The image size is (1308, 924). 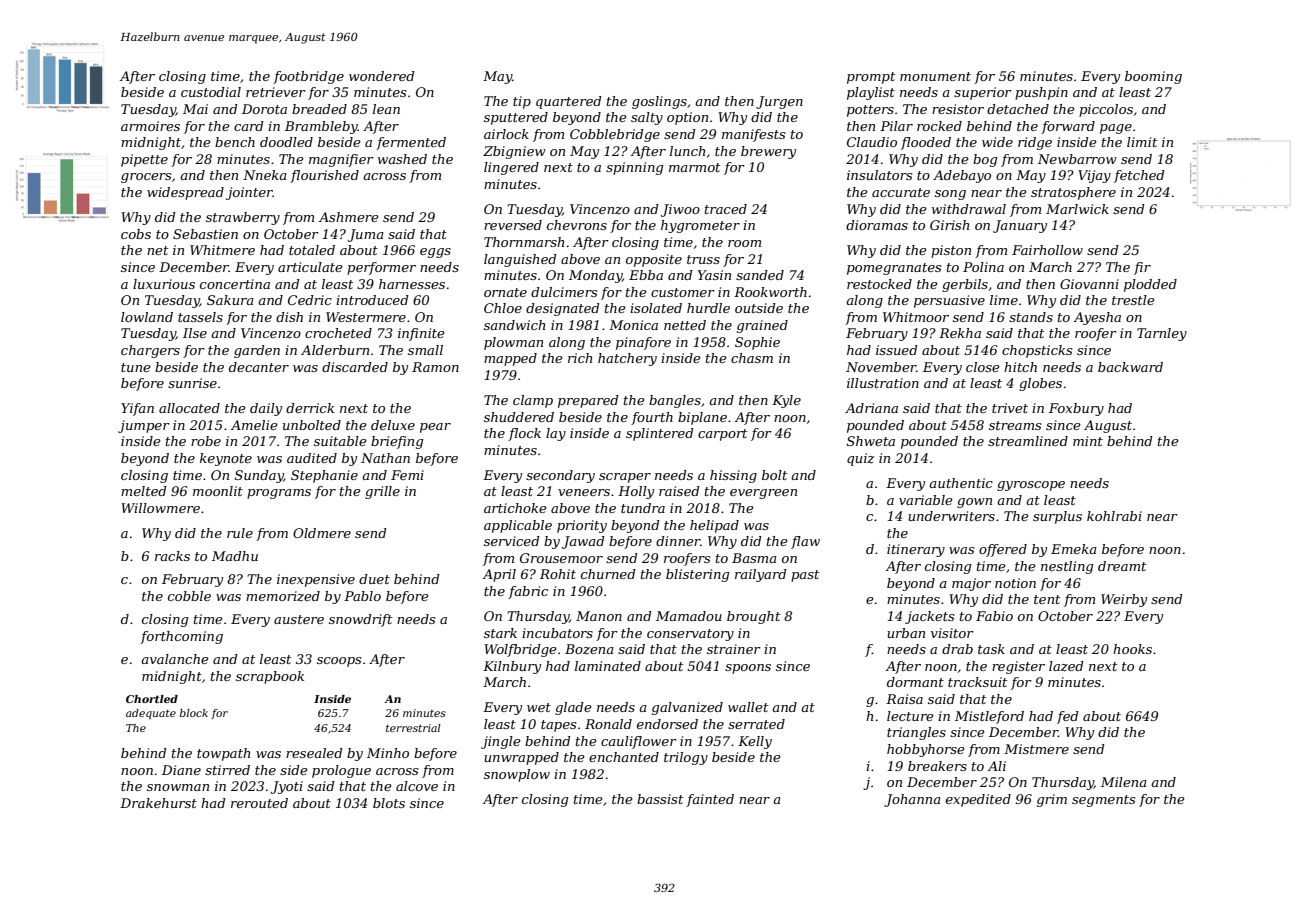 What do you see at coordinates (265, 175) in the page?
I see `Nneka` at bounding box center [265, 175].
